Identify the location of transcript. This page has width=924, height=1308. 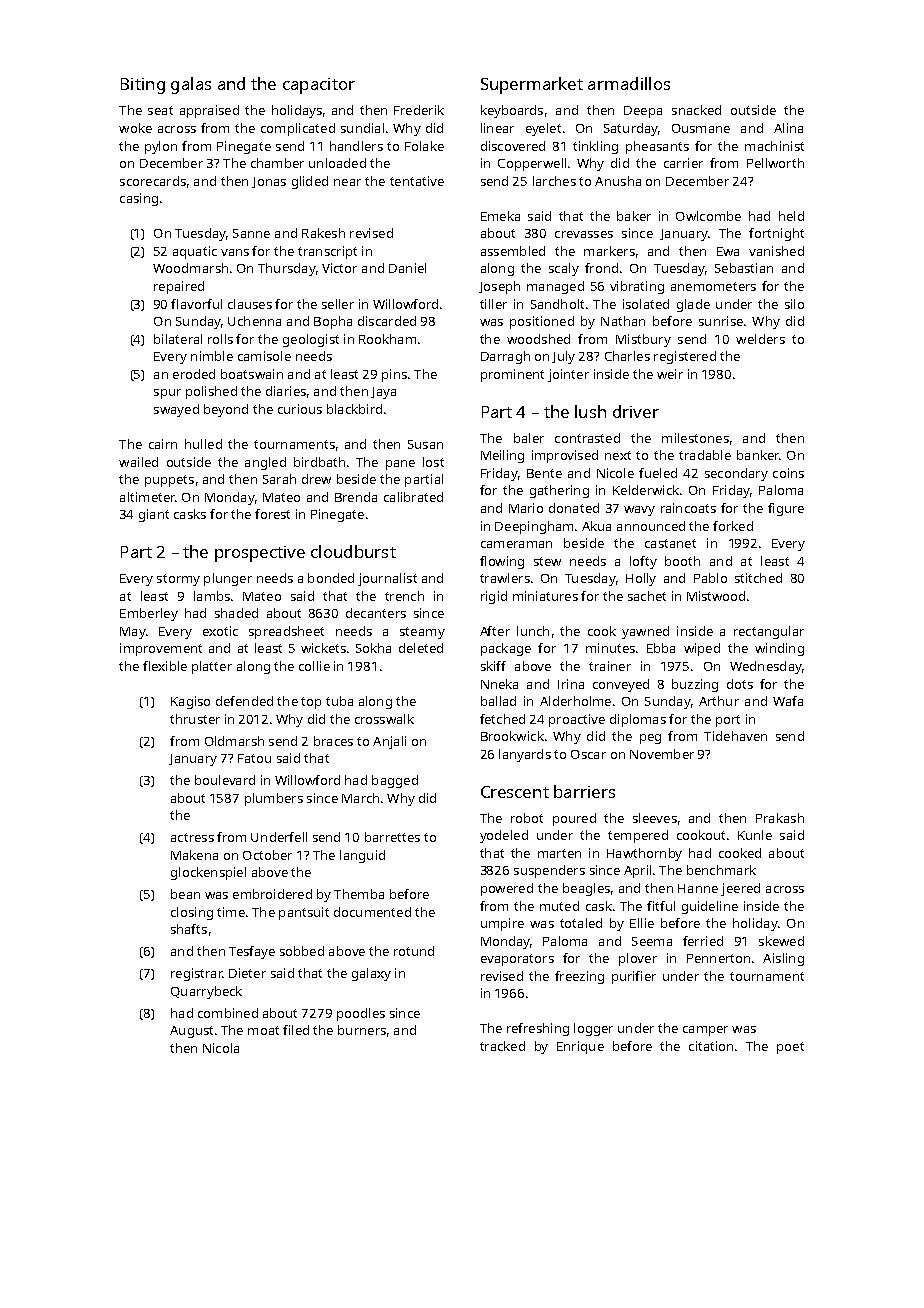
(327, 252).
